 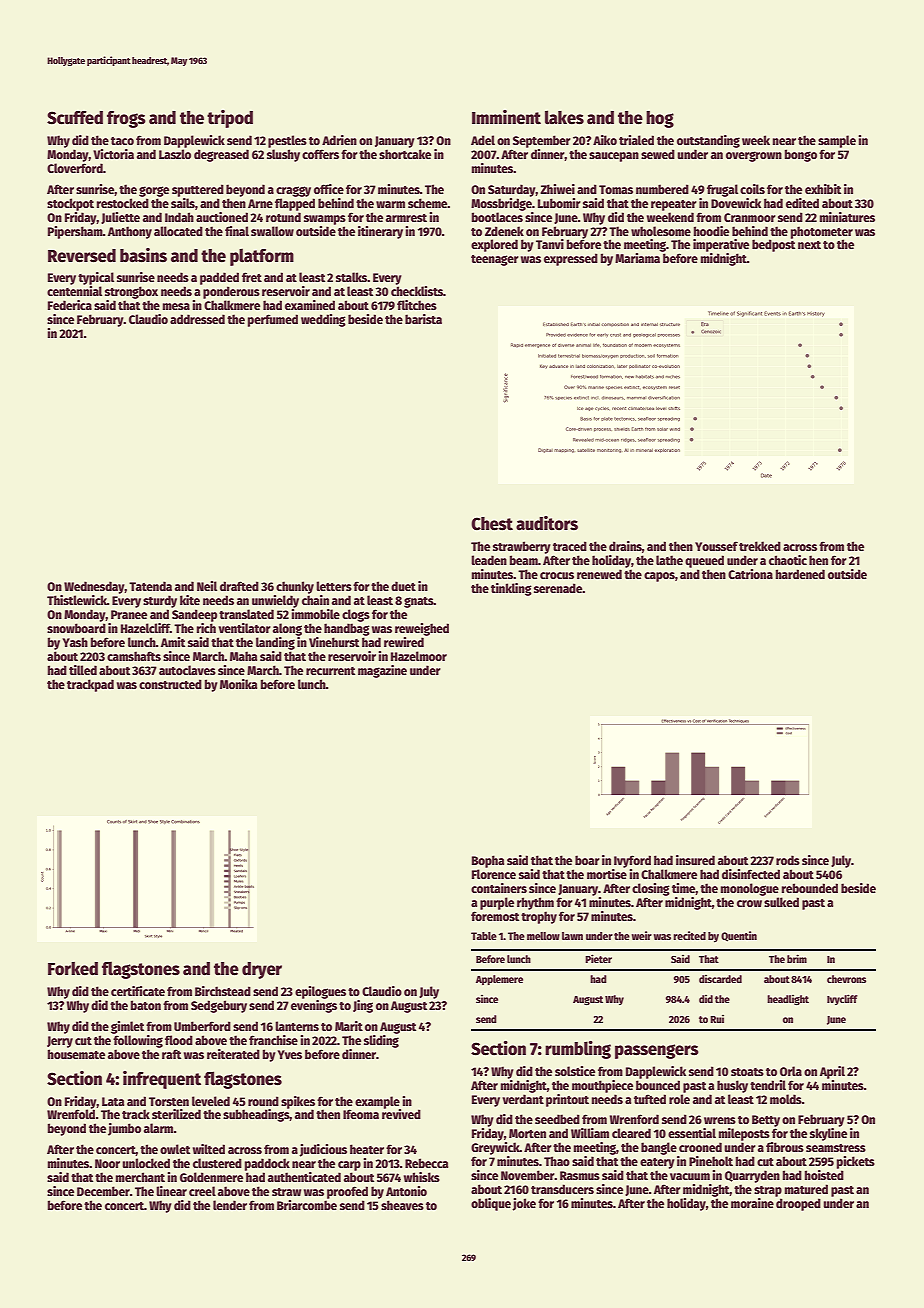 What do you see at coordinates (716, 546) in the screenshot?
I see `Youssef` at bounding box center [716, 546].
